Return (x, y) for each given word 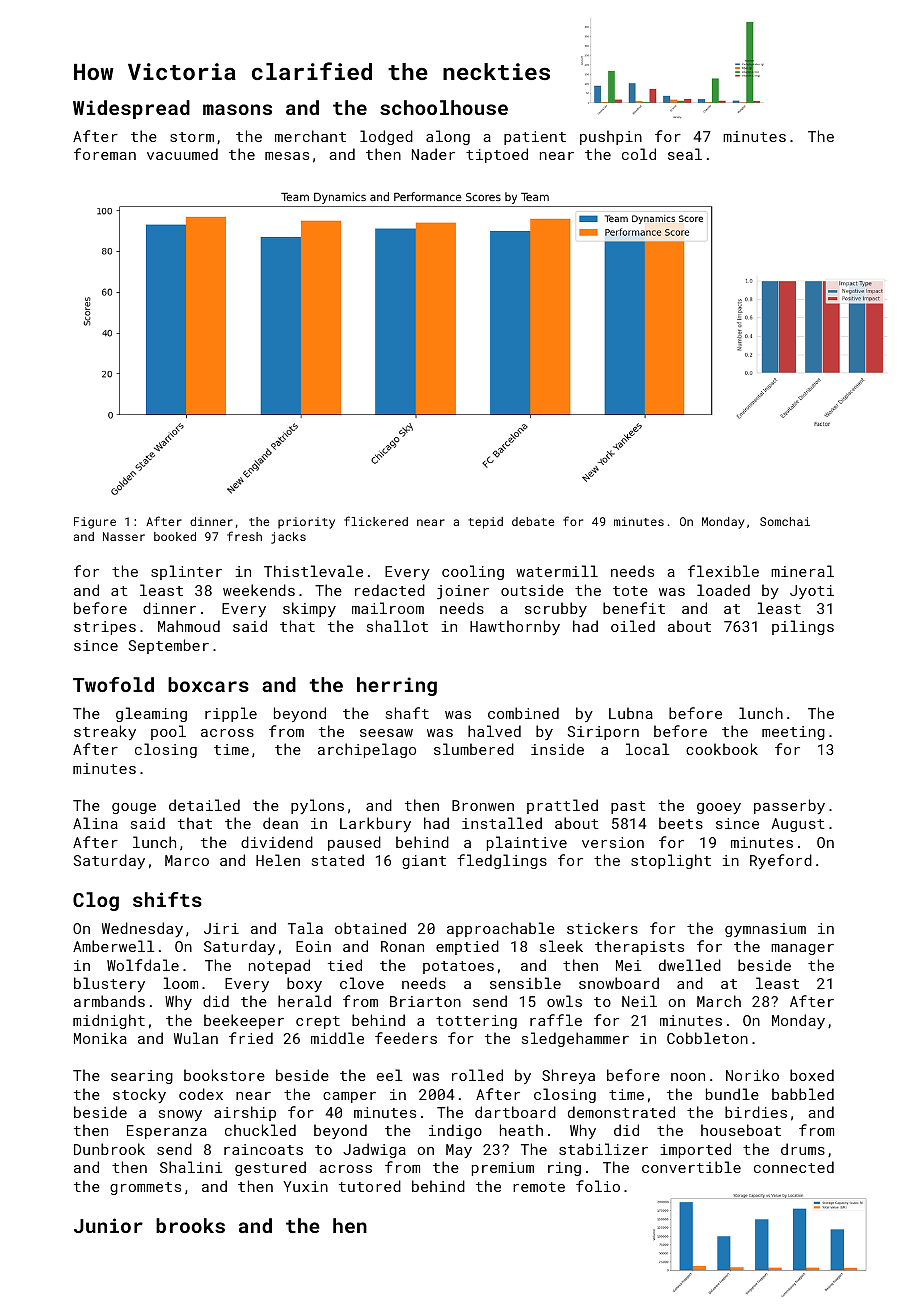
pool (168, 732)
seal (685, 154)
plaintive (527, 843)
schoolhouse (444, 107)
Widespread (131, 109)
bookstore (224, 1075)
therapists (639, 947)
